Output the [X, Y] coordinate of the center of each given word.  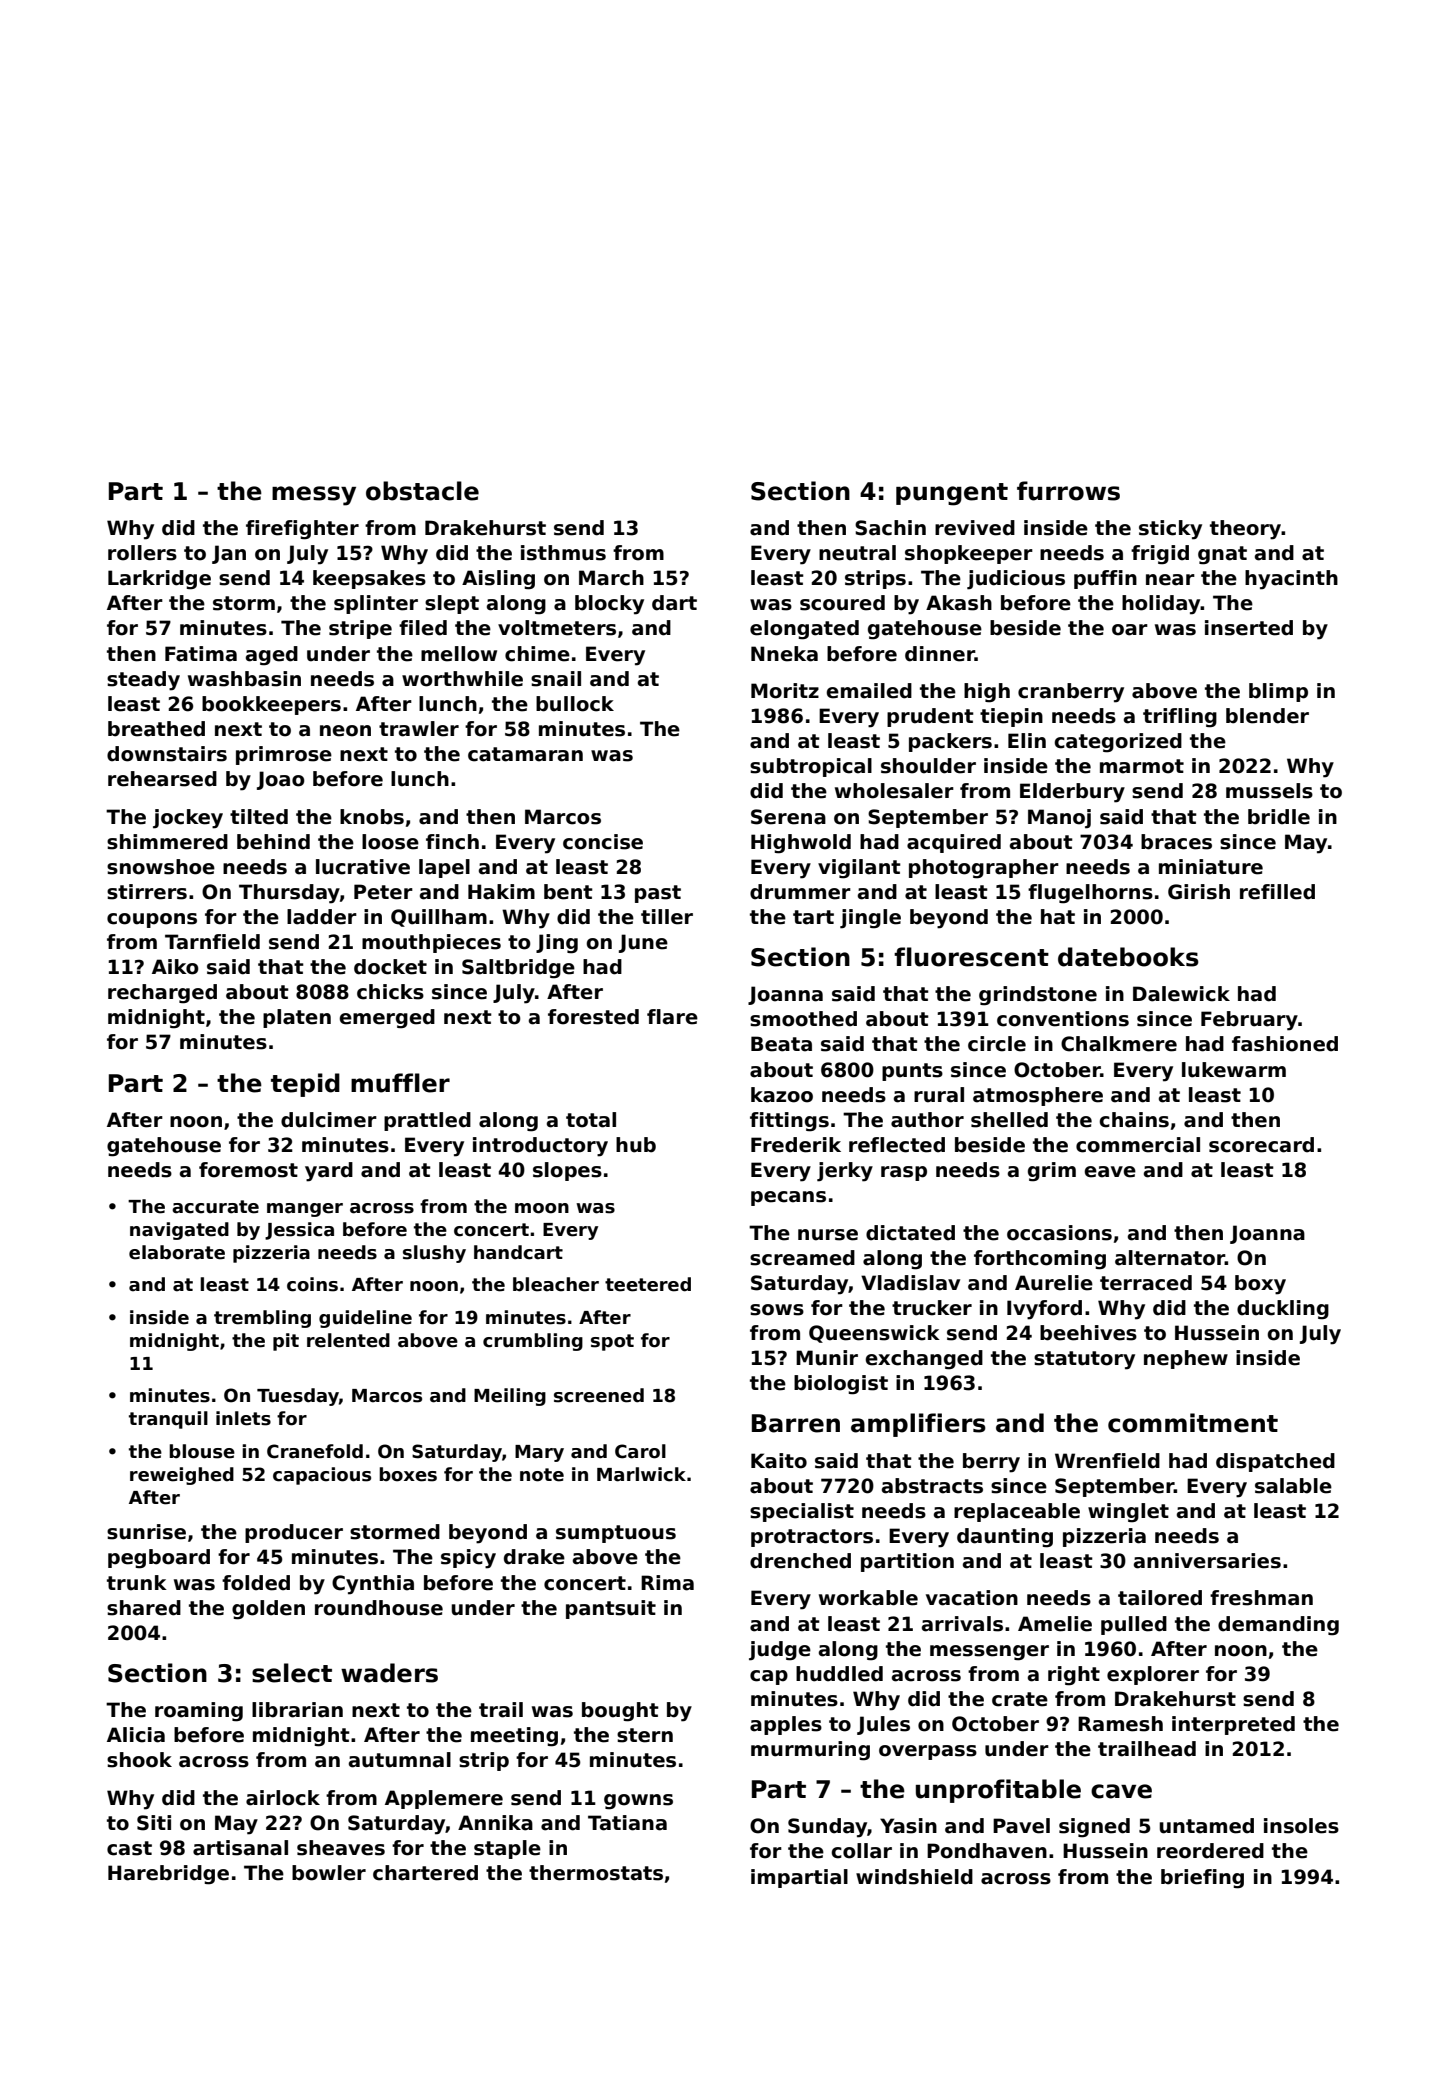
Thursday [289, 894]
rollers [142, 553]
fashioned [1285, 1044]
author [927, 1120]
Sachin [890, 528]
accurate [215, 1207]
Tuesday [298, 1397]
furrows [1068, 491]
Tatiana [627, 1823]
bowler [329, 1873]
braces [1176, 842]
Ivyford [1044, 1310]
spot [612, 1342]
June [643, 943]
